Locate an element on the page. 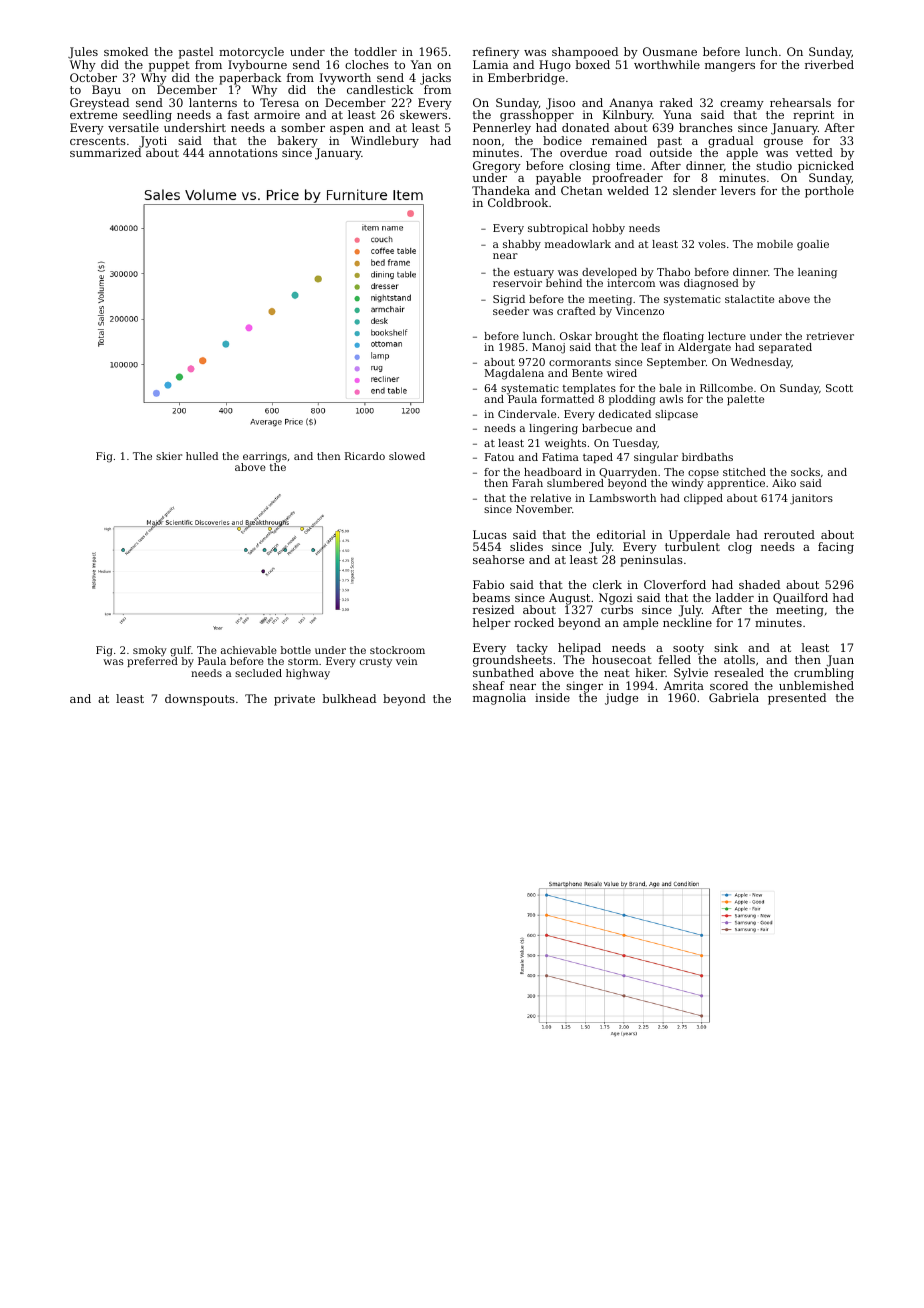  Teresa is located at coordinates (279, 102).
